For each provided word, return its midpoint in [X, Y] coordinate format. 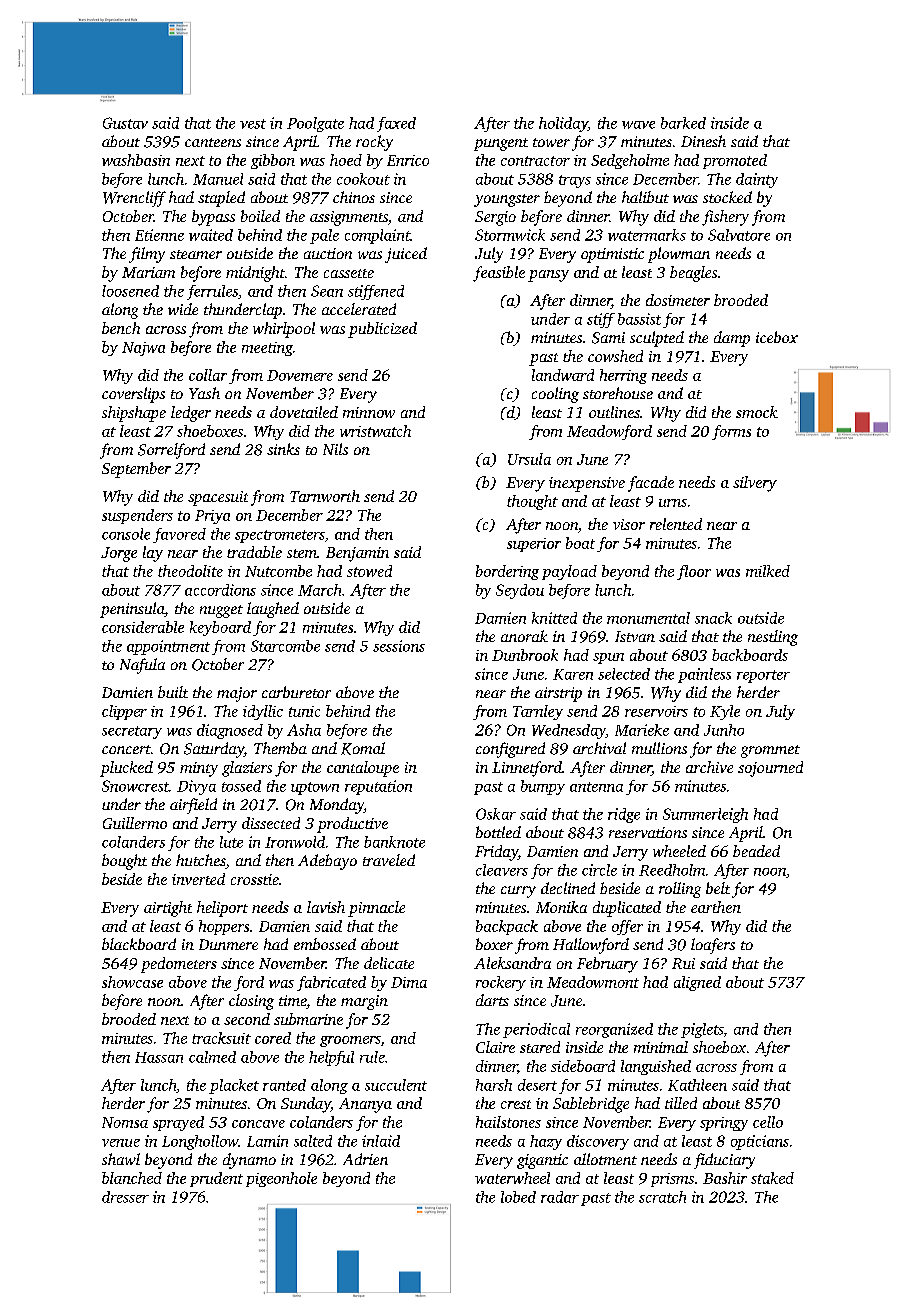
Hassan [159, 1057]
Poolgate [315, 124]
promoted [735, 161]
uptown [315, 788]
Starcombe [285, 646]
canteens [213, 142]
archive [709, 767]
